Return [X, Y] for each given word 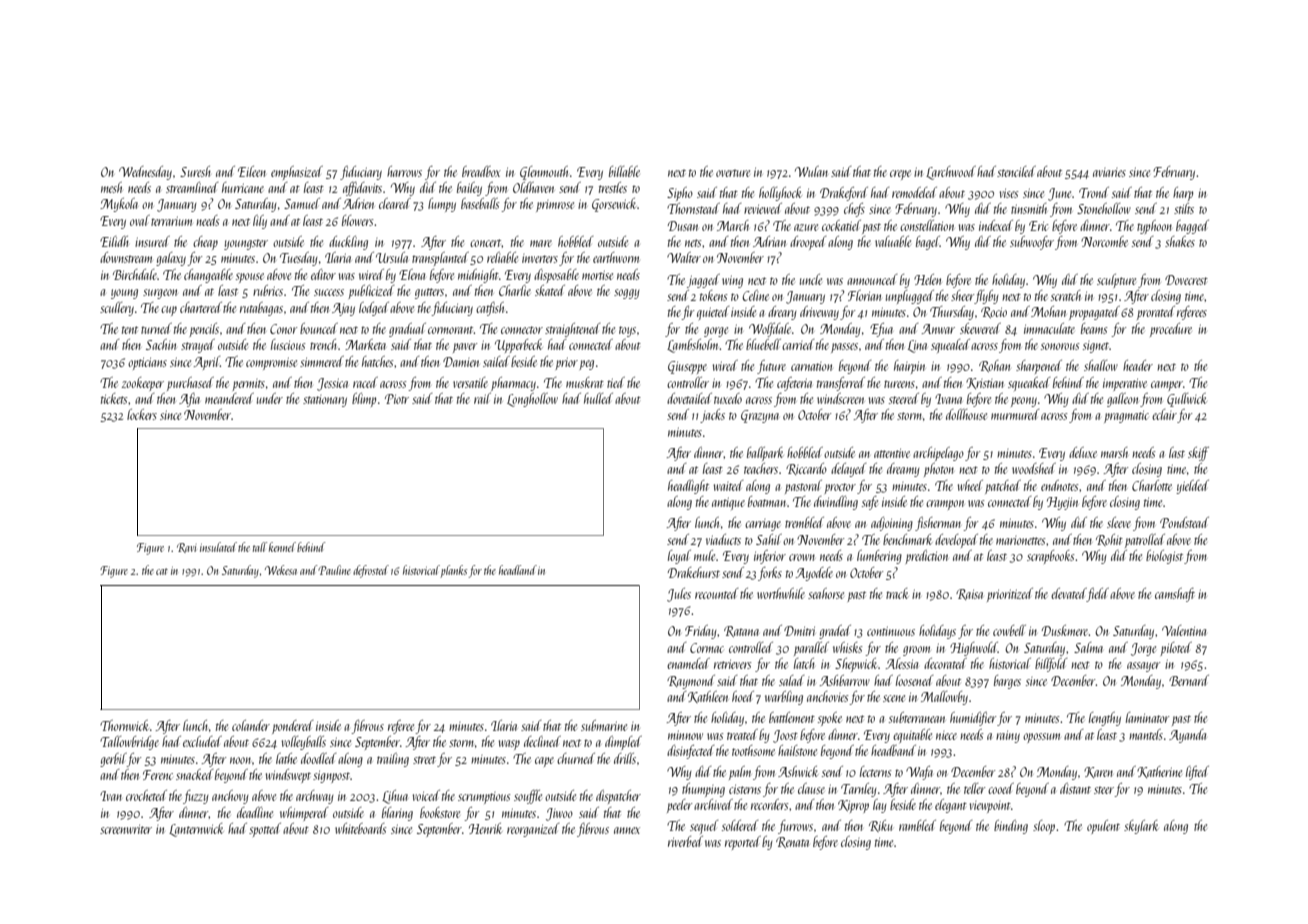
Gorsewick [615, 205]
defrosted [371, 571]
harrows [404, 171]
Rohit [1109, 540]
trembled [804, 522]
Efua [881, 330]
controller [688, 382]
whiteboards [361, 828]
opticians [147, 364]
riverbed [685, 841]
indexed [996, 225]
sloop [1044, 827]
